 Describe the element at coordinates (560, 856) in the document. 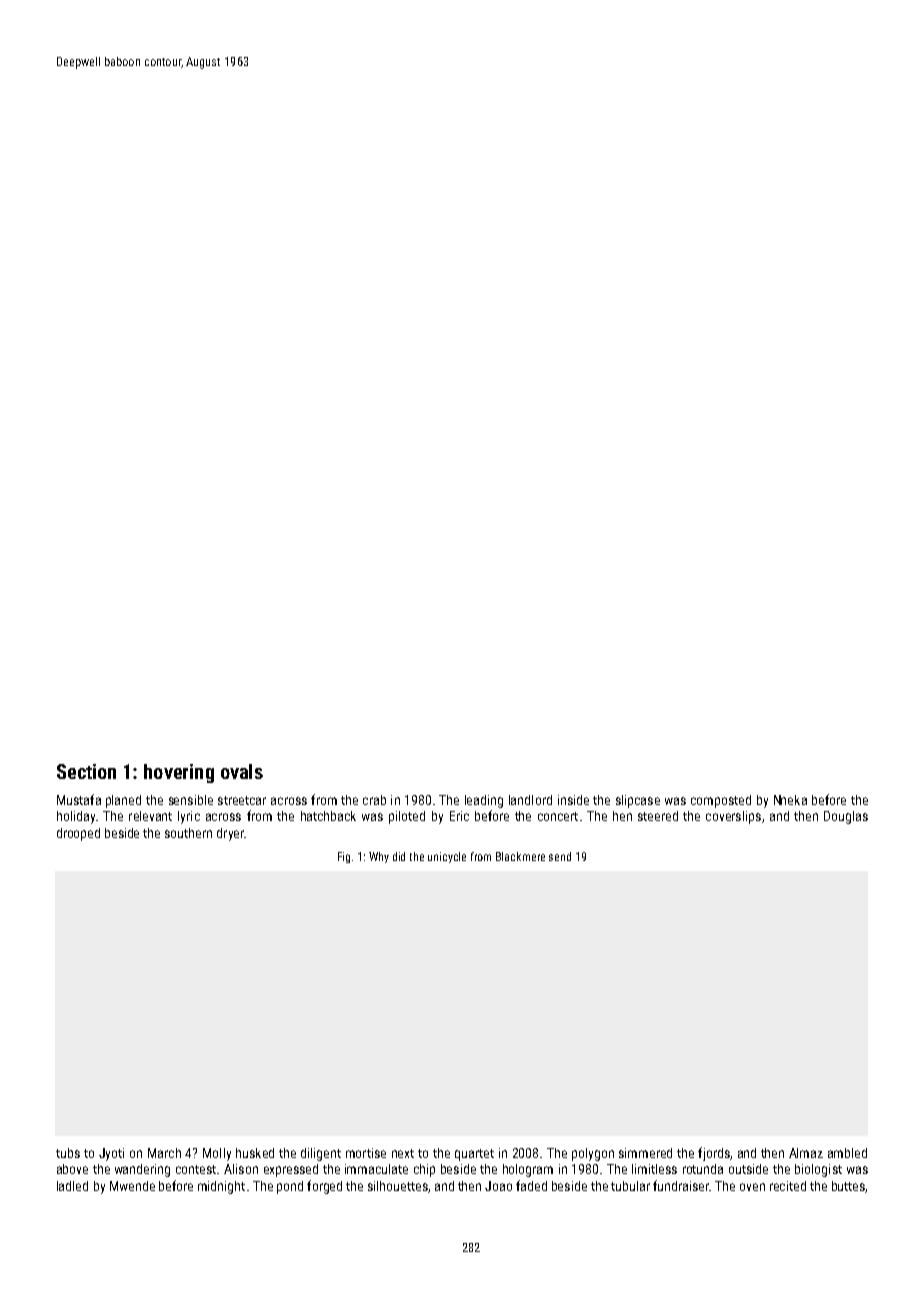

I see `send` at that location.
